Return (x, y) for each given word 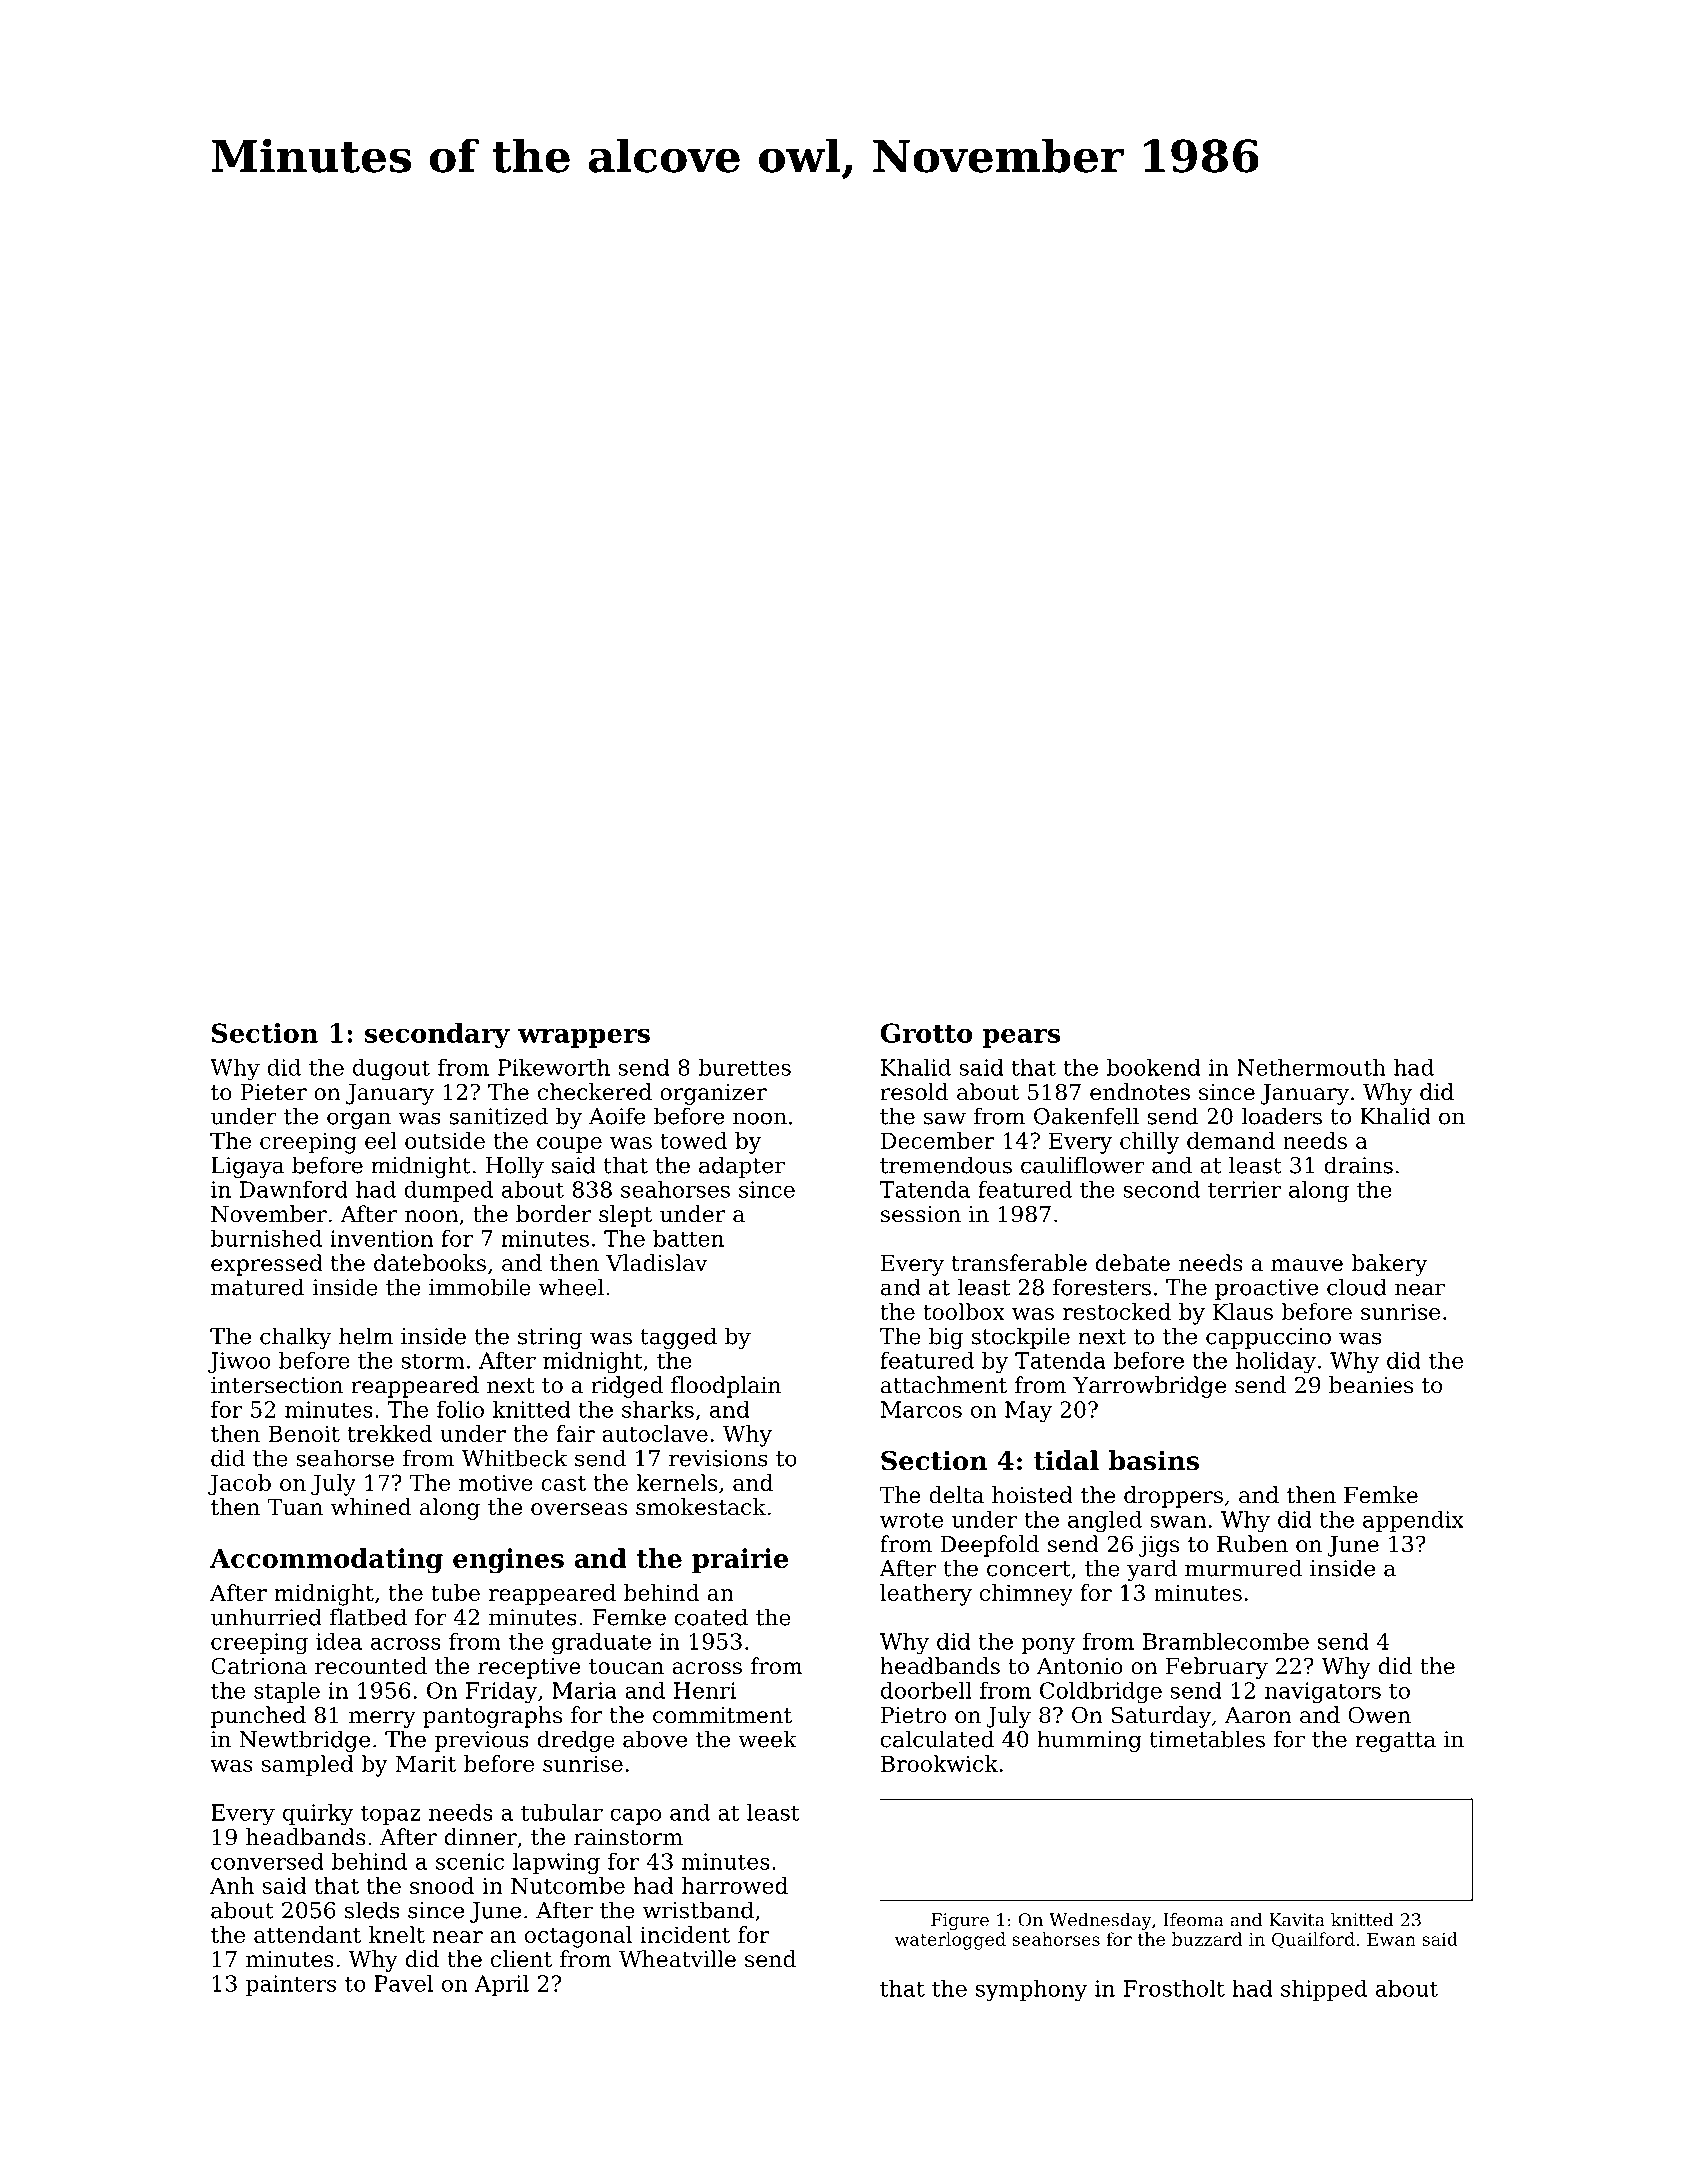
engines (508, 1561)
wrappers (584, 1038)
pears (1021, 1038)
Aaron (1258, 1715)
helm (366, 1336)
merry (382, 1719)
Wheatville (677, 1959)
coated (711, 1617)
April (502, 1985)
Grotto (927, 1033)
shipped (1324, 1990)
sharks (658, 1409)
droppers (1173, 1497)
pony (1048, 1646)
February (1217, 1668)
